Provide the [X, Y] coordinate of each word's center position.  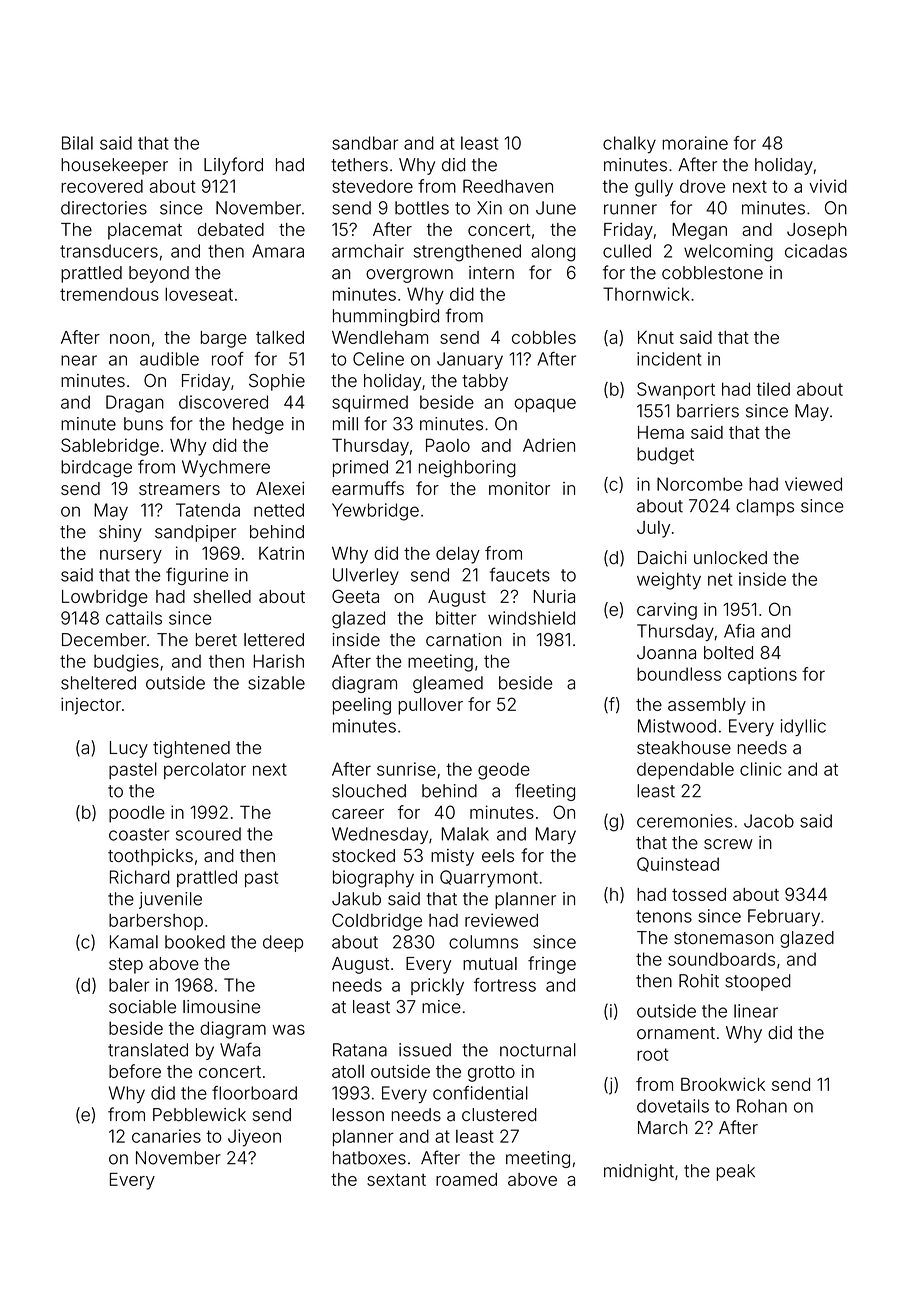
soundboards [721, 959]
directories [104, 208]
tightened [191, 749]
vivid [828, 186]
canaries [166, 1136]
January [470, 360]
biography [373, 879]
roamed [466, 1179]
